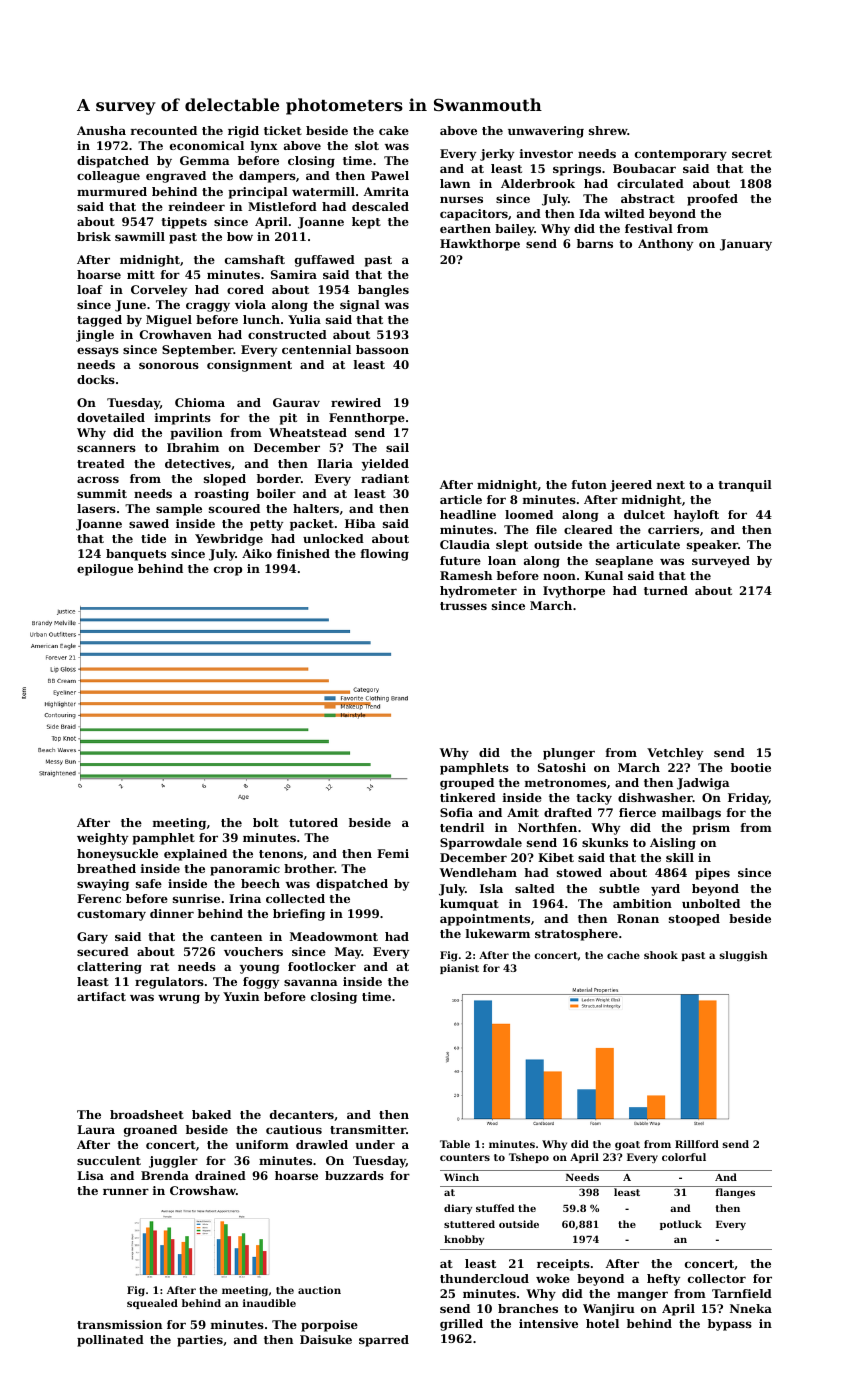  Describe the element at coordinates (360, 523) in the document. I see `Hiba` at that location.
